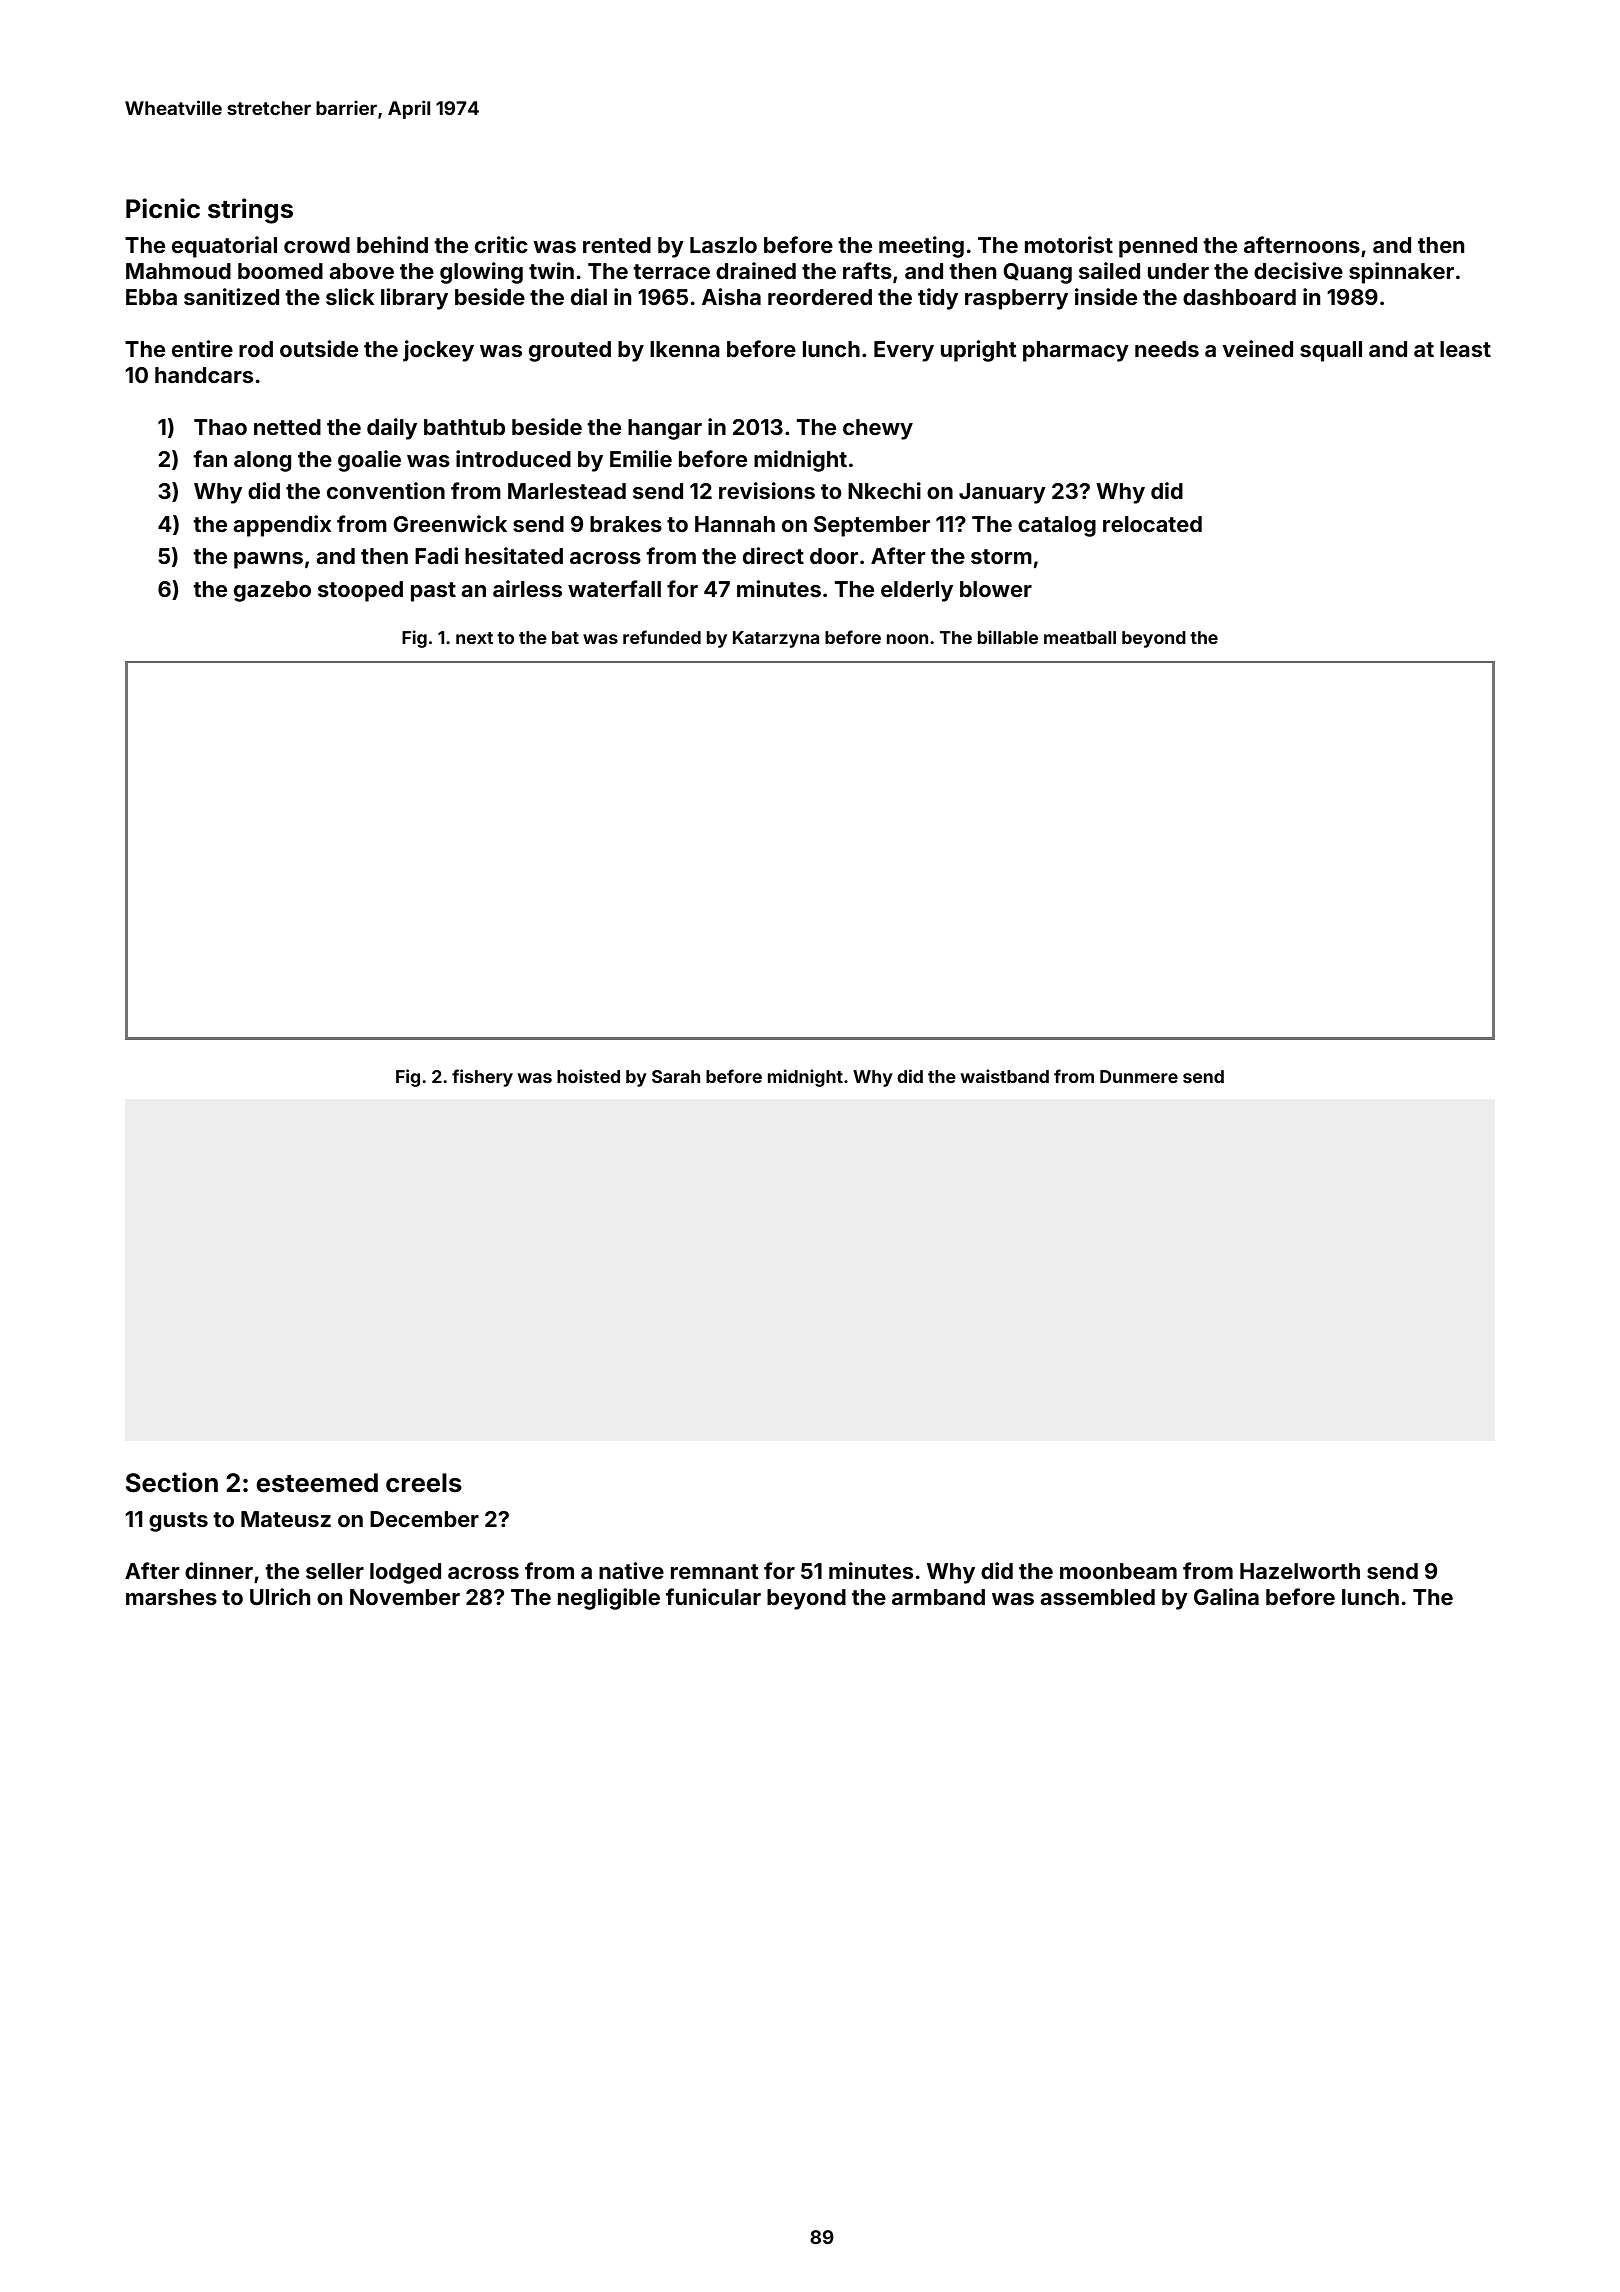 Image resolution: width=1620 pixels, height=2292 pixels. I want to click on Dunmere, so click(1139, 1076).
